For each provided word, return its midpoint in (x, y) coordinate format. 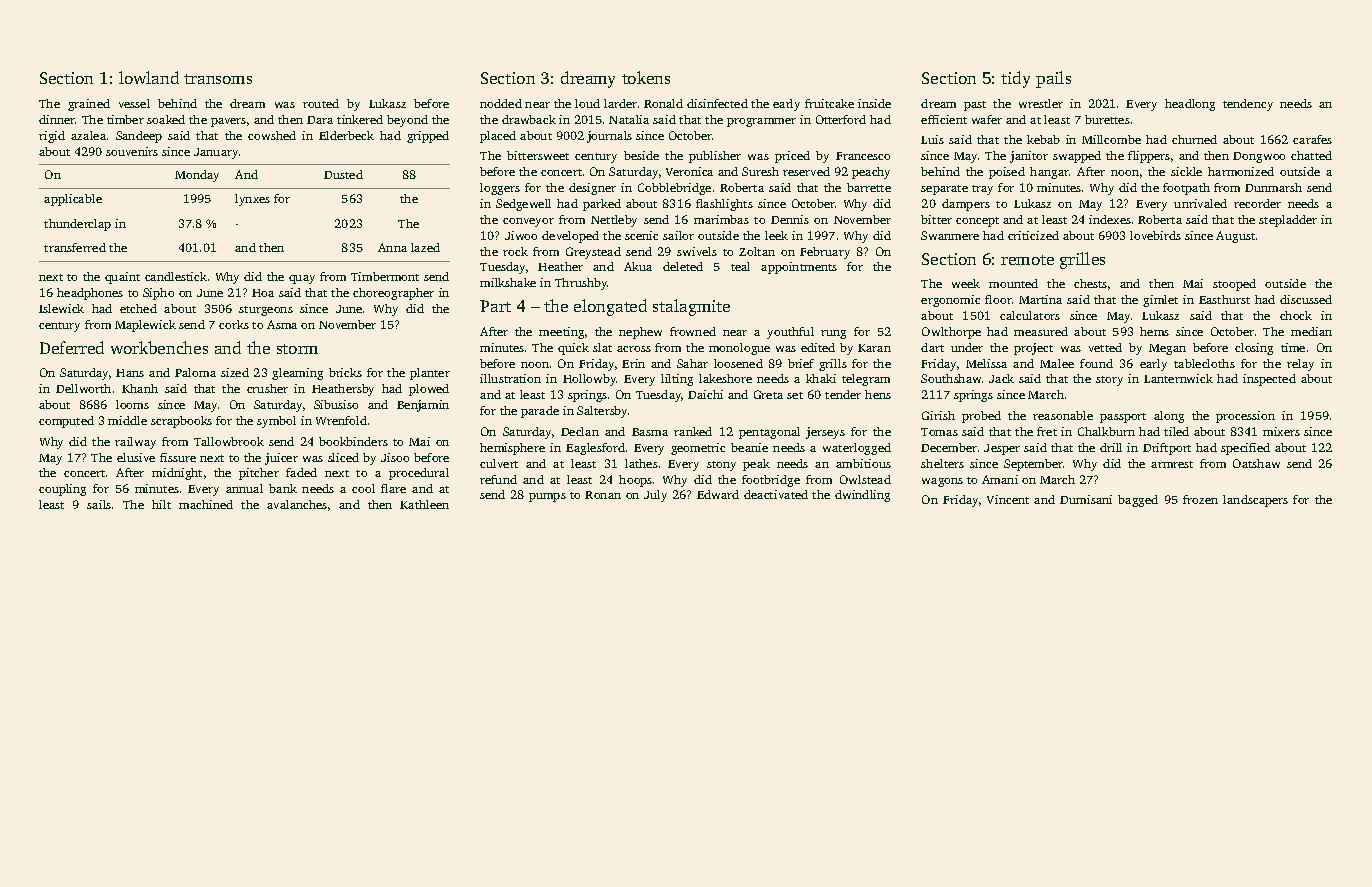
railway (135, 443)
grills (833, 365)
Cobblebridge (674, 189)
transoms (218, 79)
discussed (1306, 299)
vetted (1105, 347)
